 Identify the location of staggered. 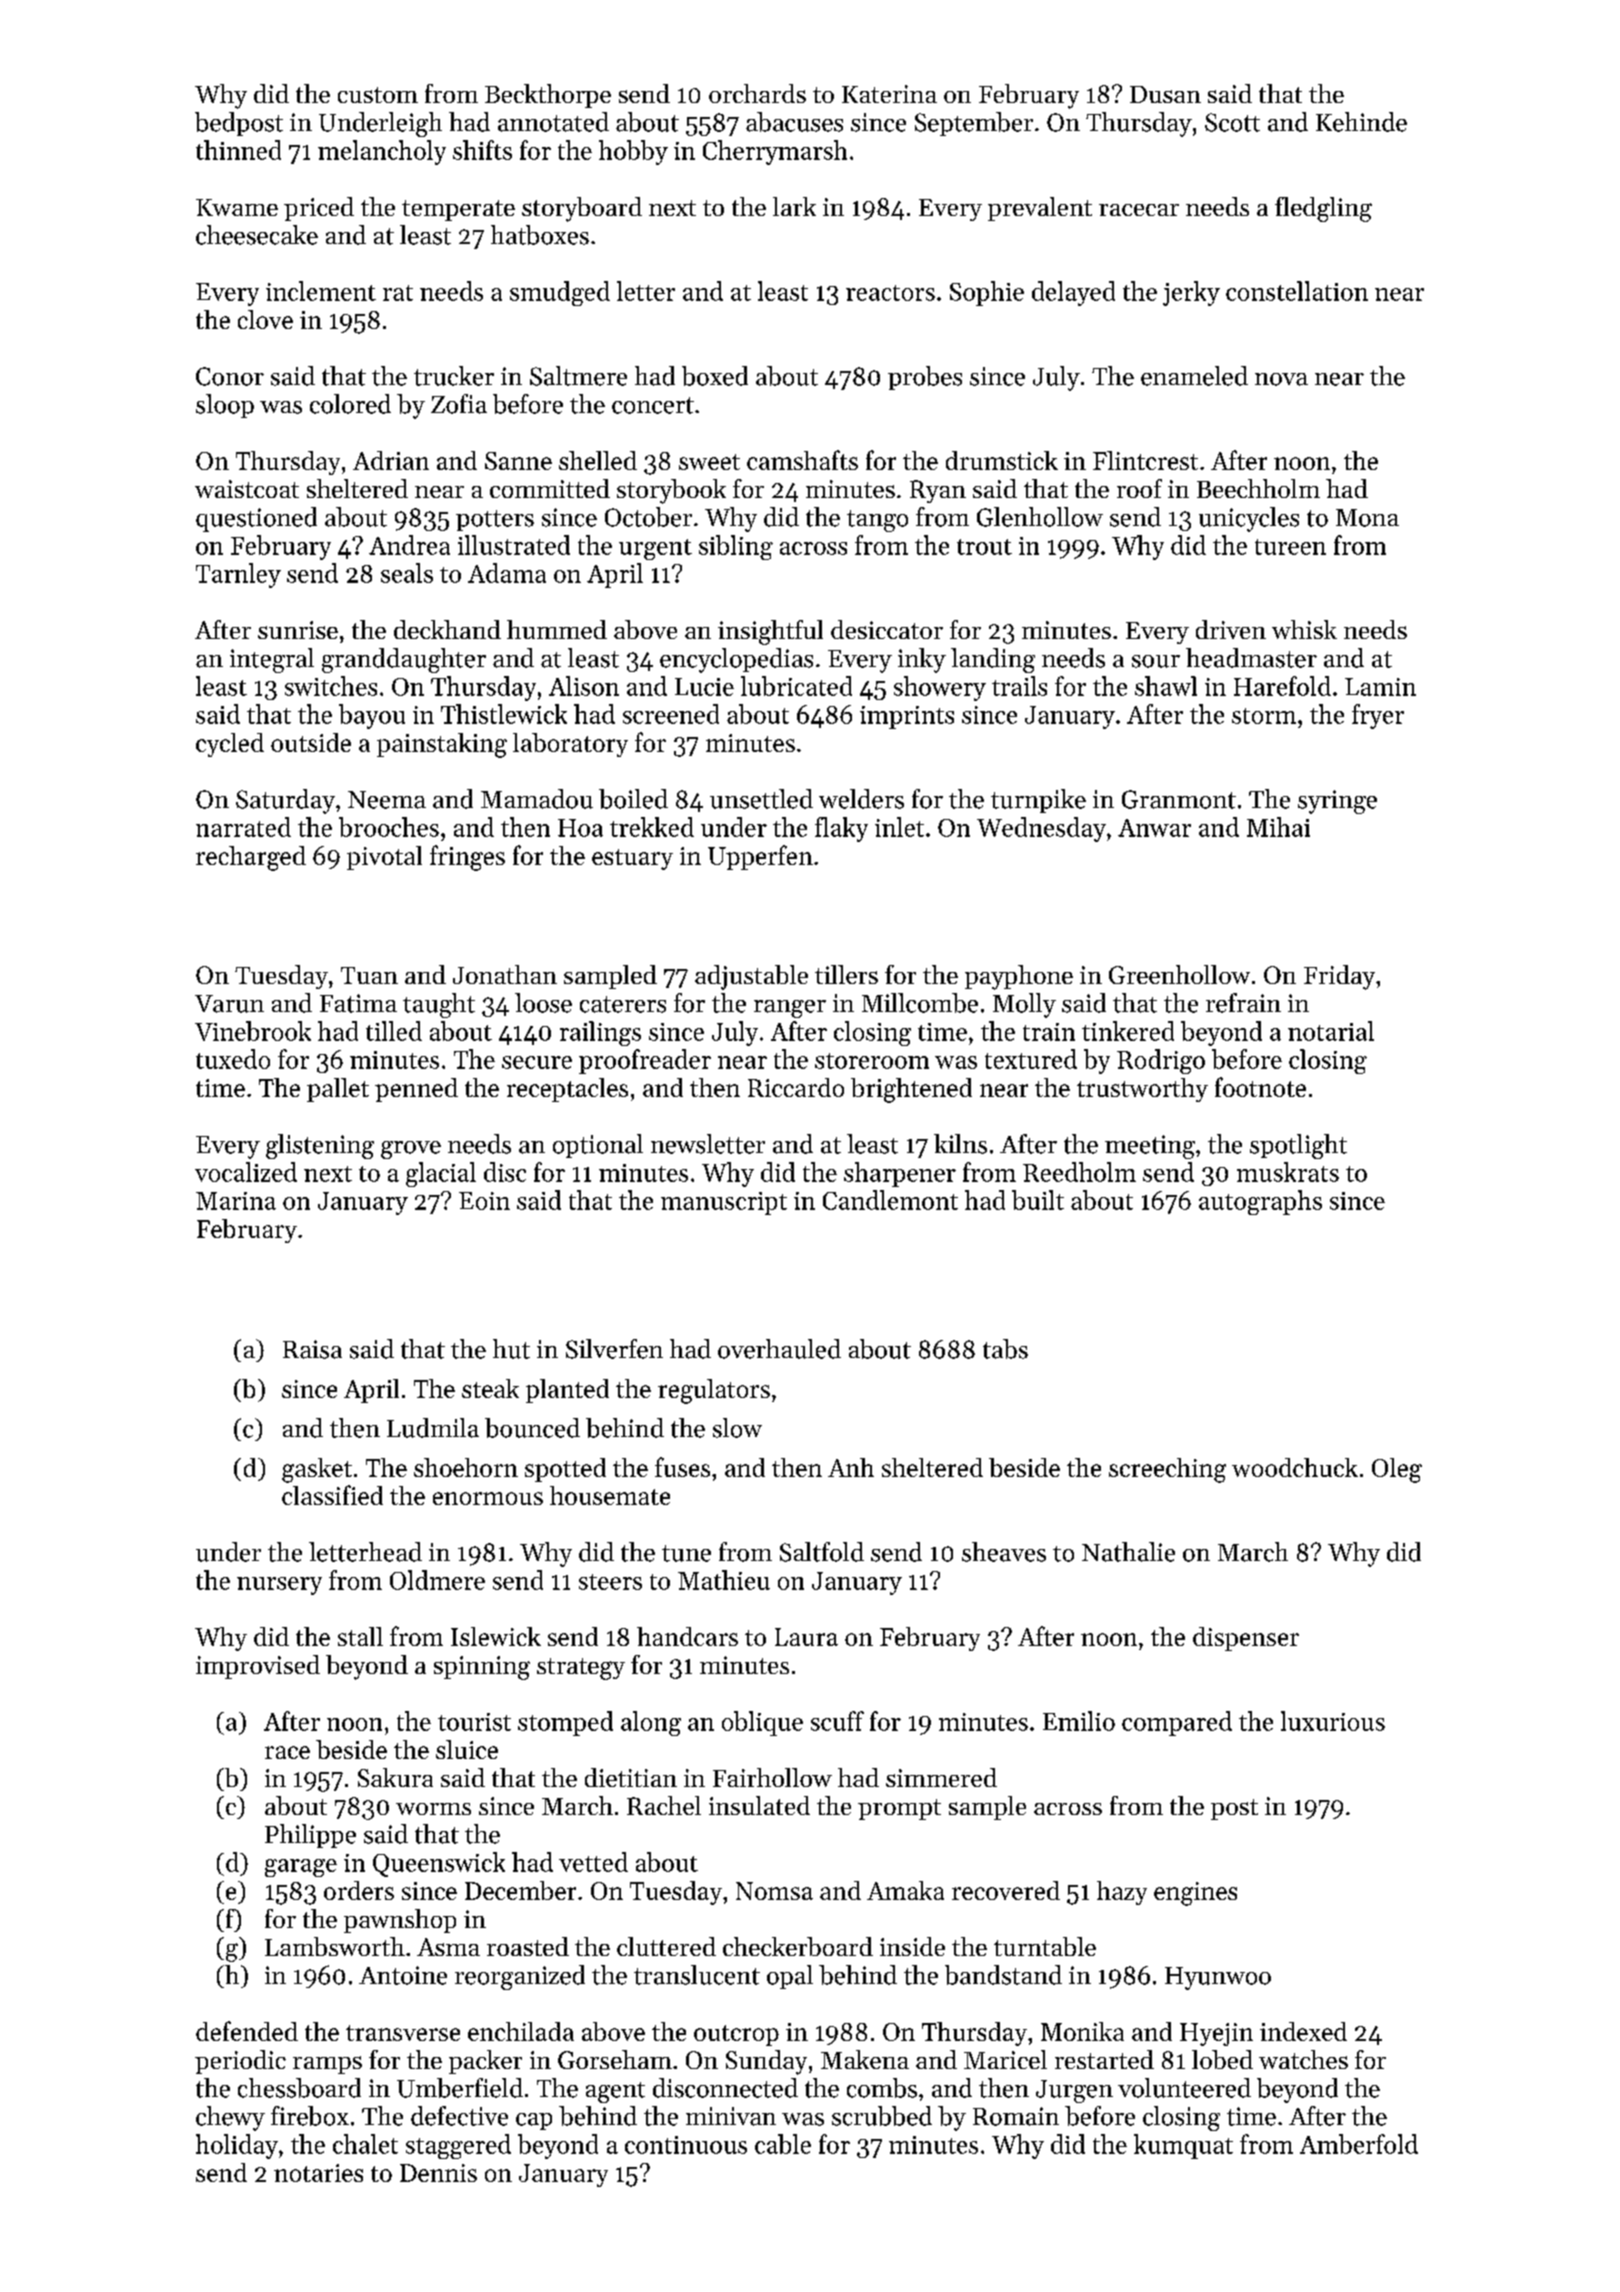
(458, 2146).
